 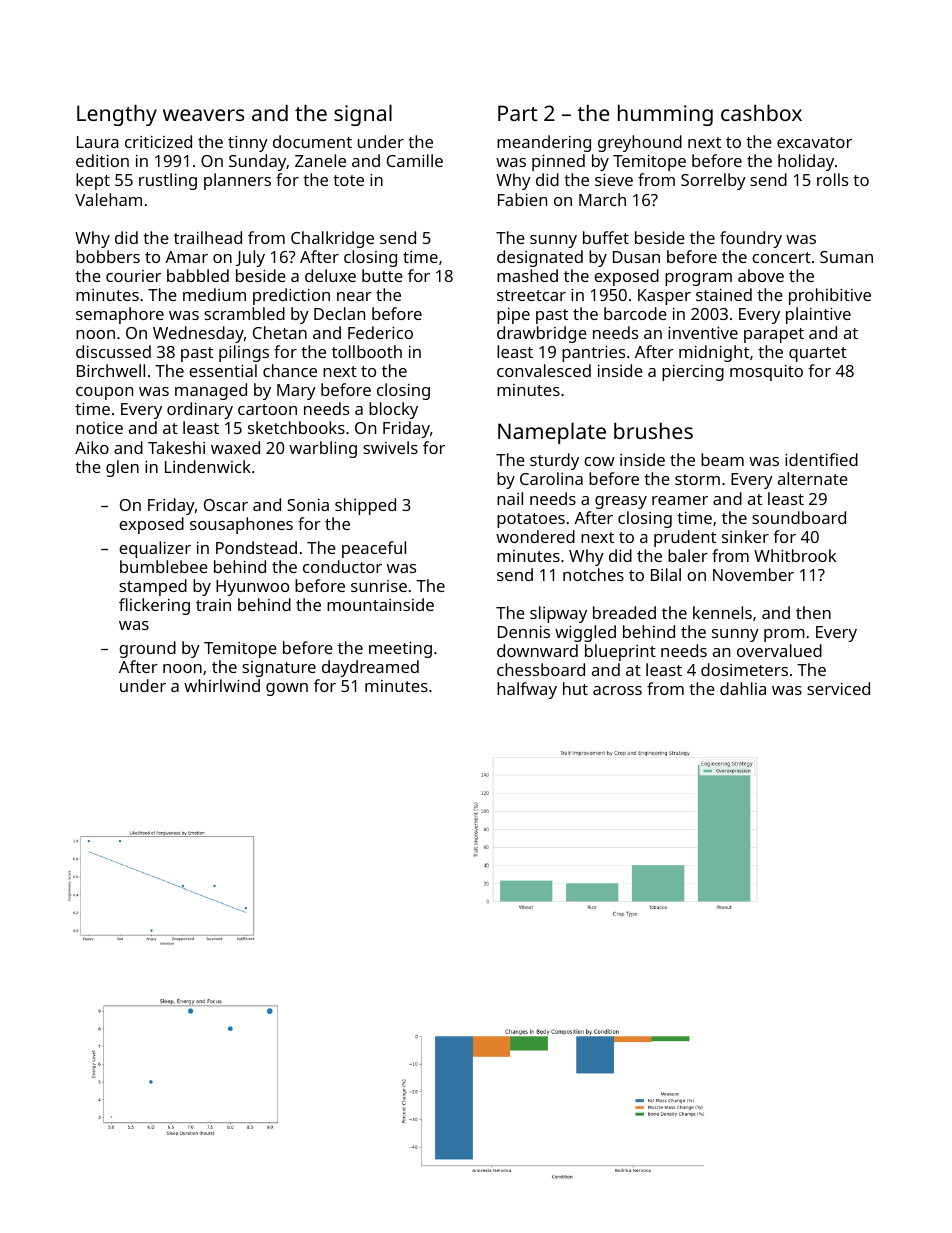 What do you see at coordinates (524, 632) in the page?
I see `Dennis` at bounding box center [524, 632].
